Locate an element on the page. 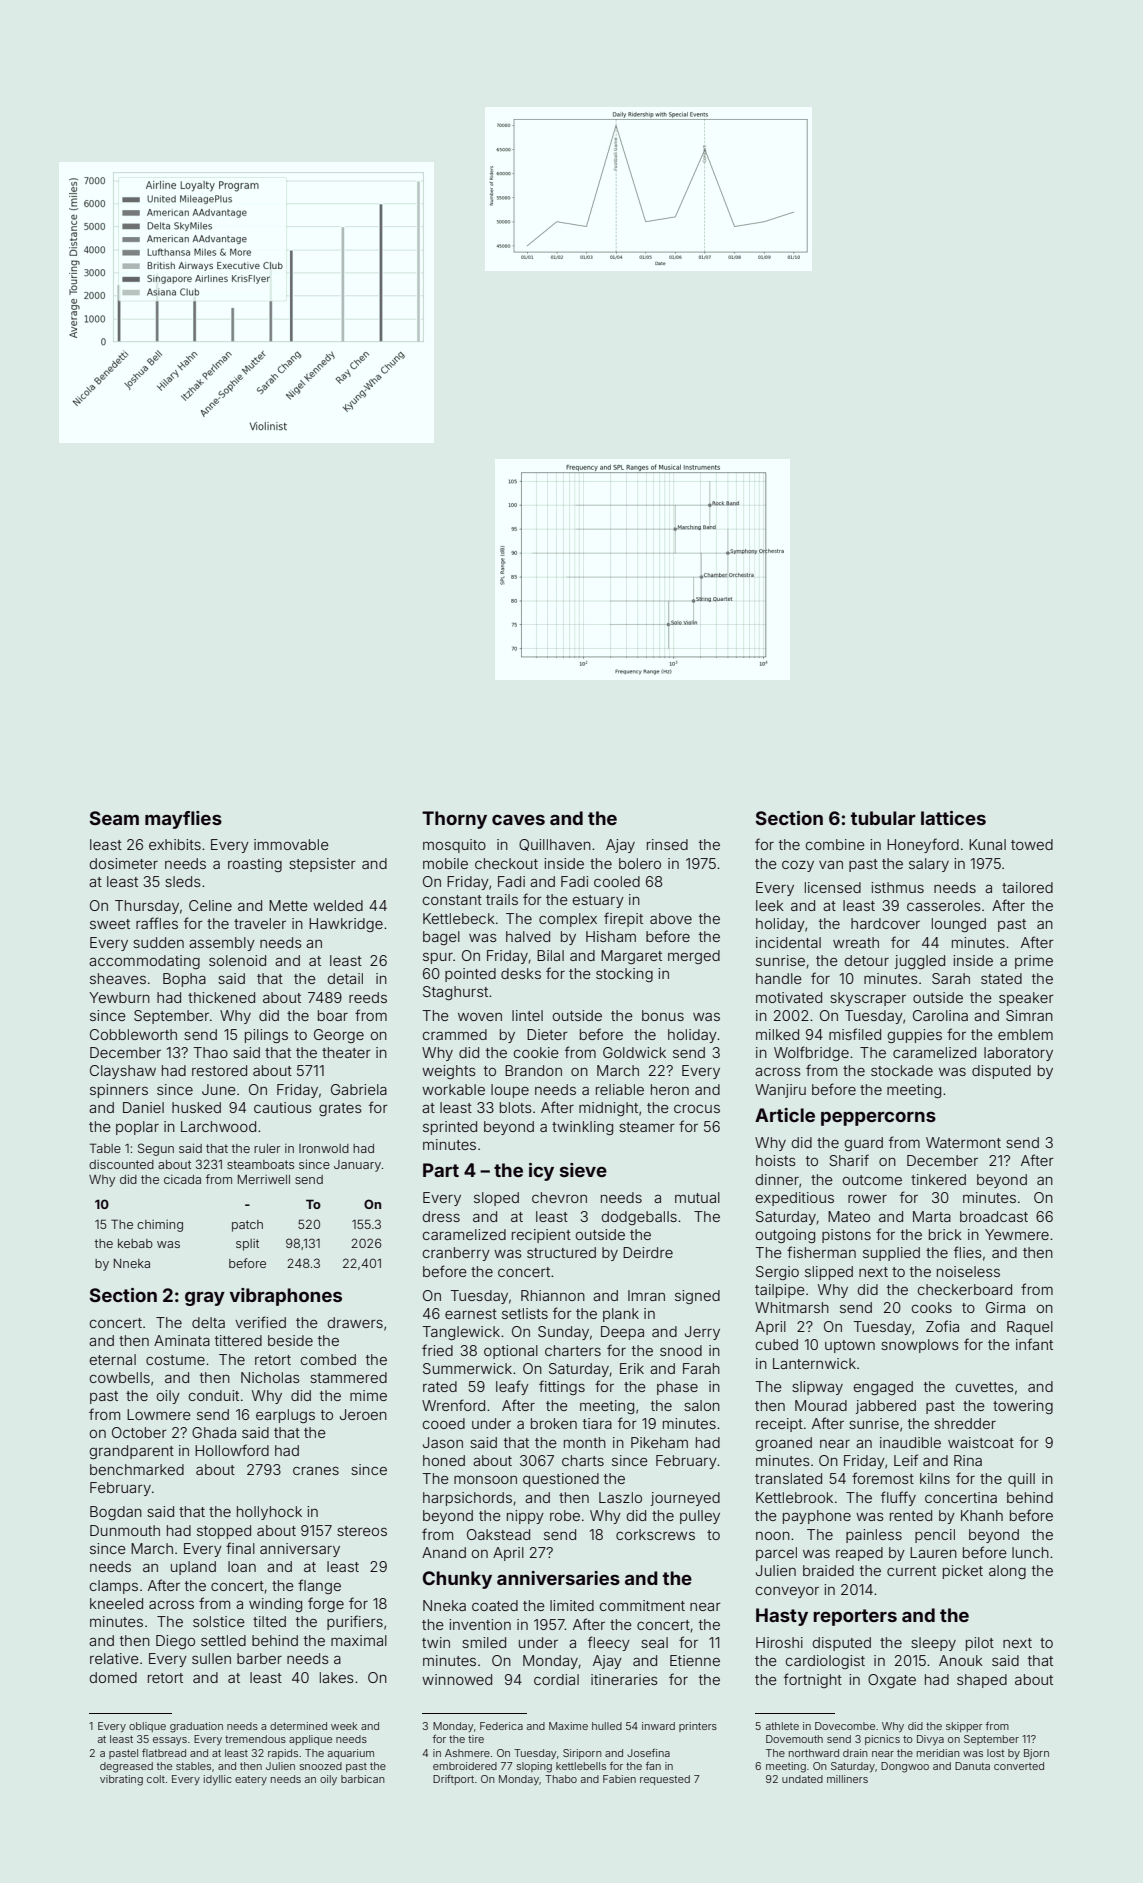 The width and height of the document is (1143, 1883). lunch is located at coordinates (1030, 1552).
